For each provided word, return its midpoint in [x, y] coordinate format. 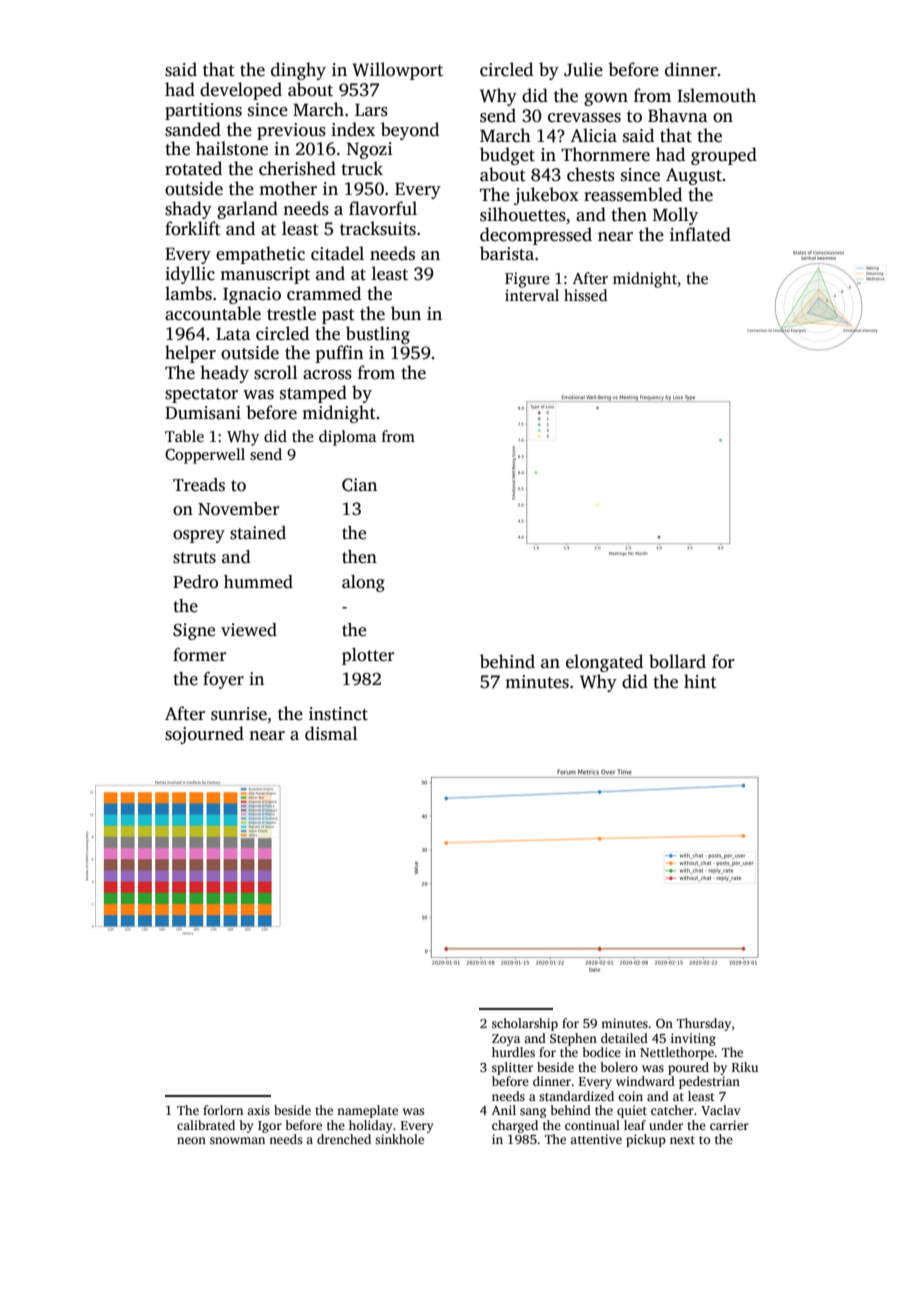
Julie [583, 69]
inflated [700, 234]
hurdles [513, 1052]
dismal [331, 733]
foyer [223, 680]
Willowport [397, 71]
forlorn [223, 1110]
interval [532, 295]
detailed [624, 1038]
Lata [233, 334]
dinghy [298, 71]
